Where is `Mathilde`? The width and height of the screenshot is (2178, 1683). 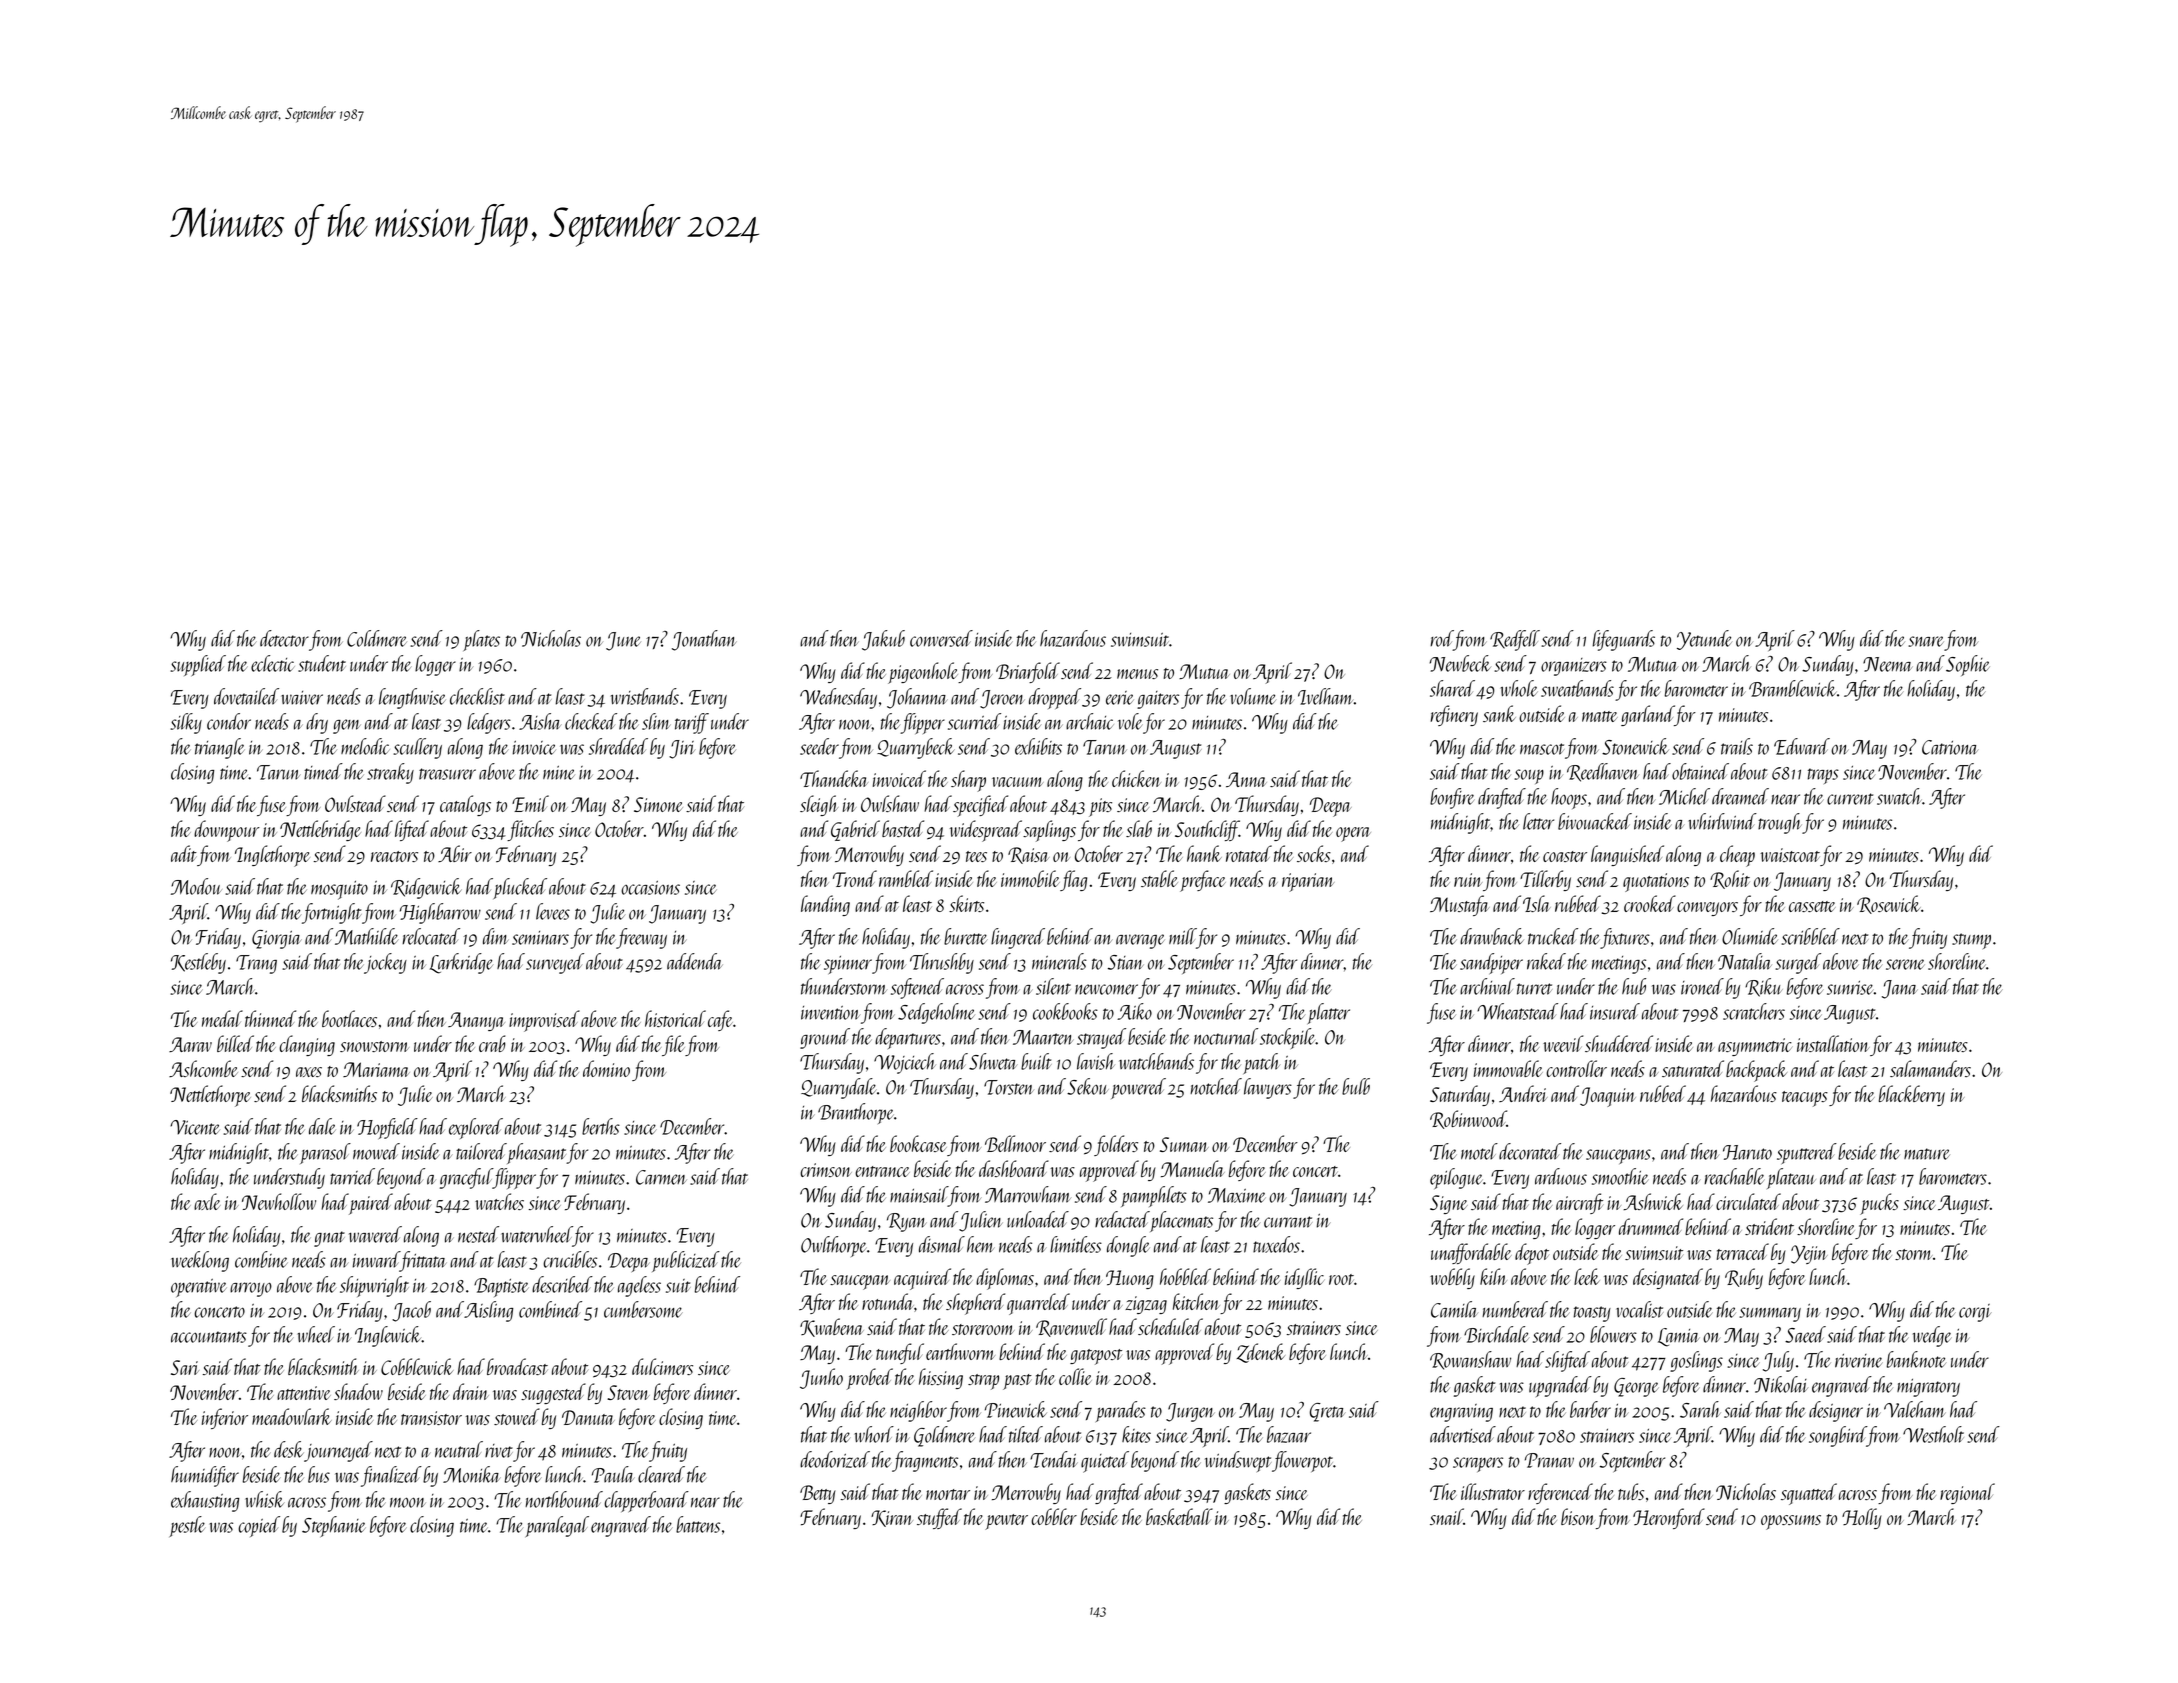 Mathilde is located at coordinates (366, 936).
